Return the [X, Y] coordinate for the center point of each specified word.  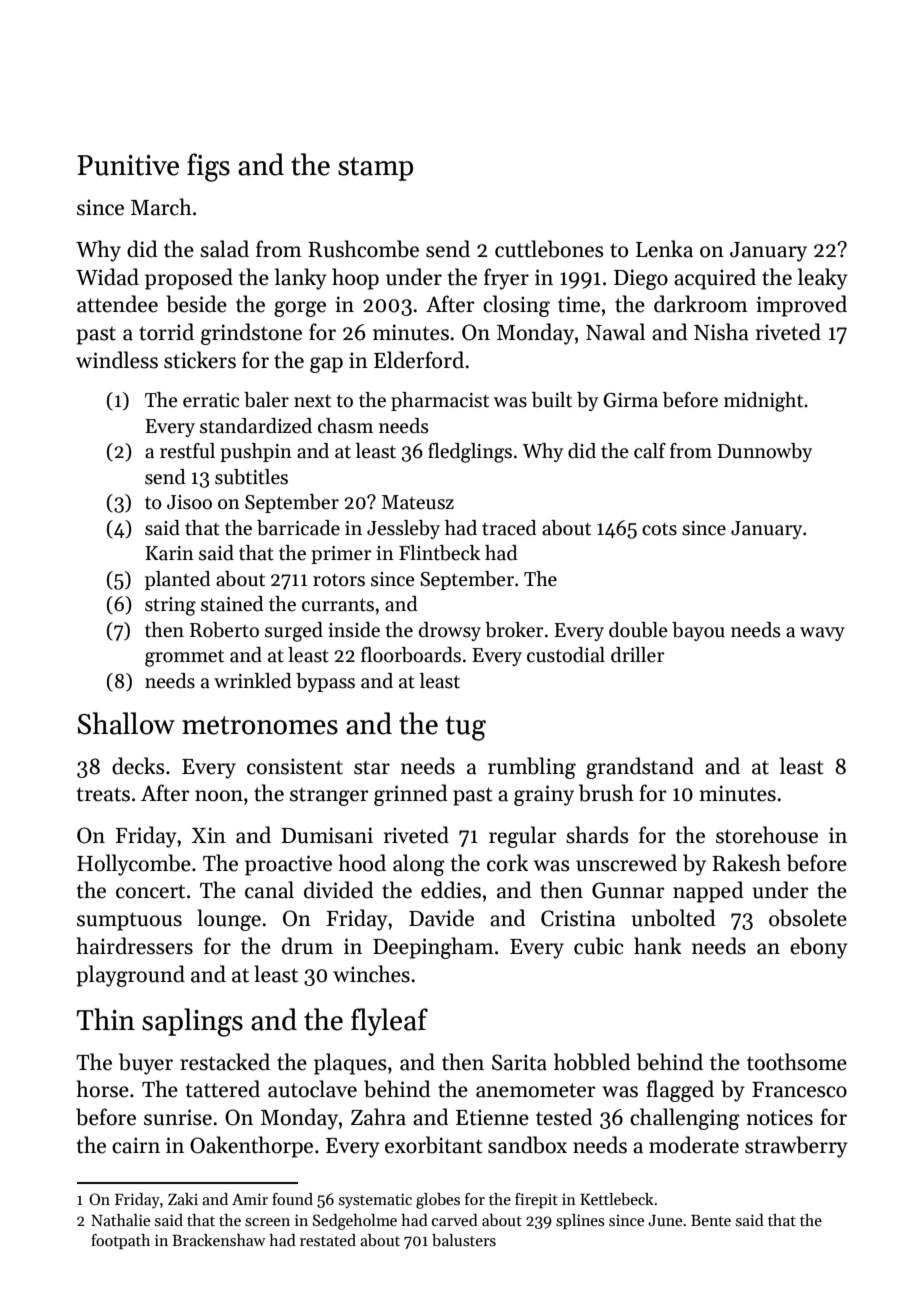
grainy [544, 795]
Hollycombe [134, 865]
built [552, 400]
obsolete [808, 918]
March [161, 207]
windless [117, 360]
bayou [698, 631]
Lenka [664, 249]
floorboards [411, 655]
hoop [355, 279]
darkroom [701, 304]
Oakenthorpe [251, 1147]
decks [138, 766]
